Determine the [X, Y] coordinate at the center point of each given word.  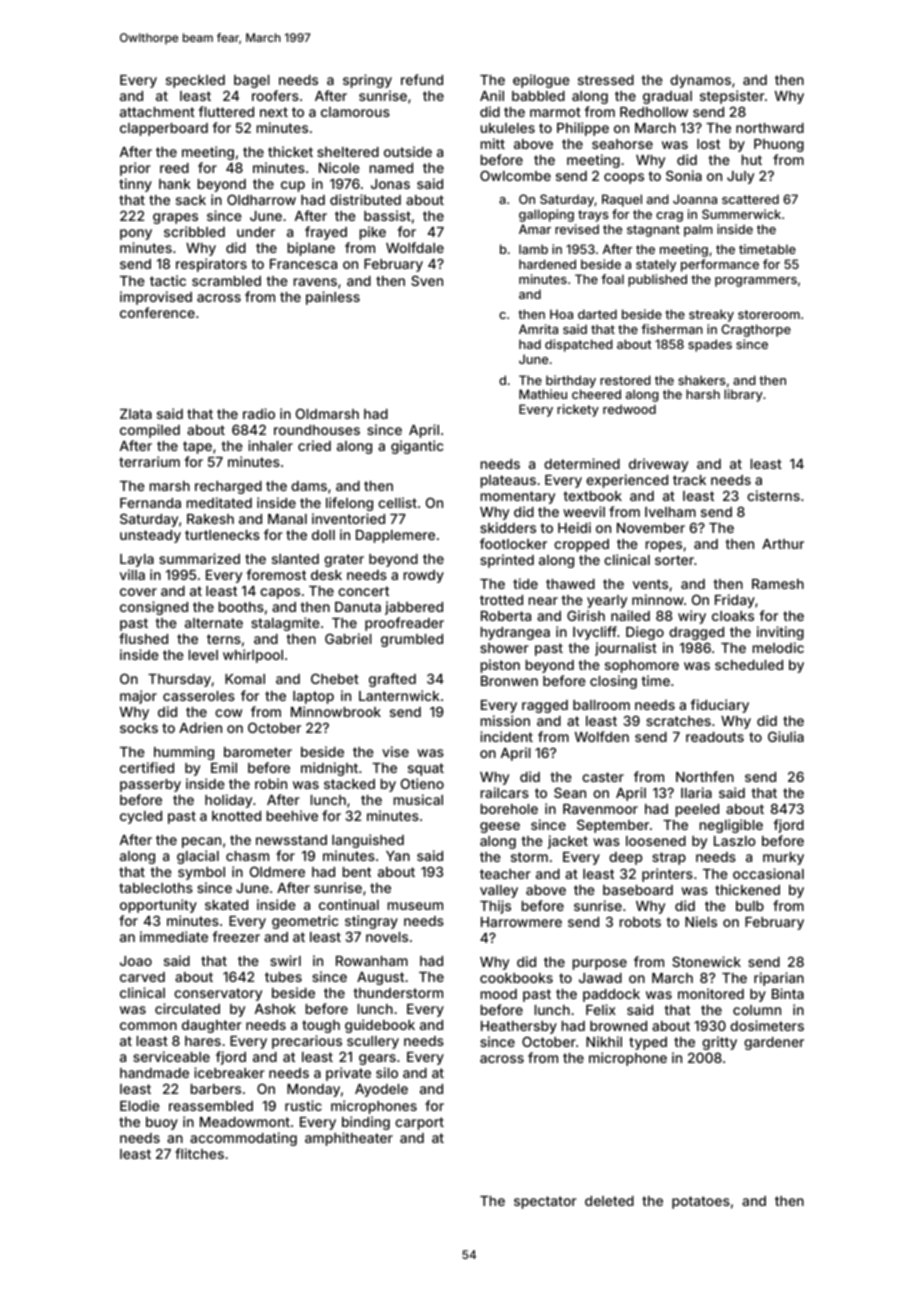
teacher [505, 874]
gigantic [417, 447]
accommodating [243, 1139]
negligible [731, 826]
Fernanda [150, 503]
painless [333, 298]
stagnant [653, 231]
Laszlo [735, 841]
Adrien [200, 727]
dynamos [700, 81]
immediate [174, 936]
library [743, 395]
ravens [315, 282]
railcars [505, 792]
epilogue [541, 81]
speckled [195, 81]
